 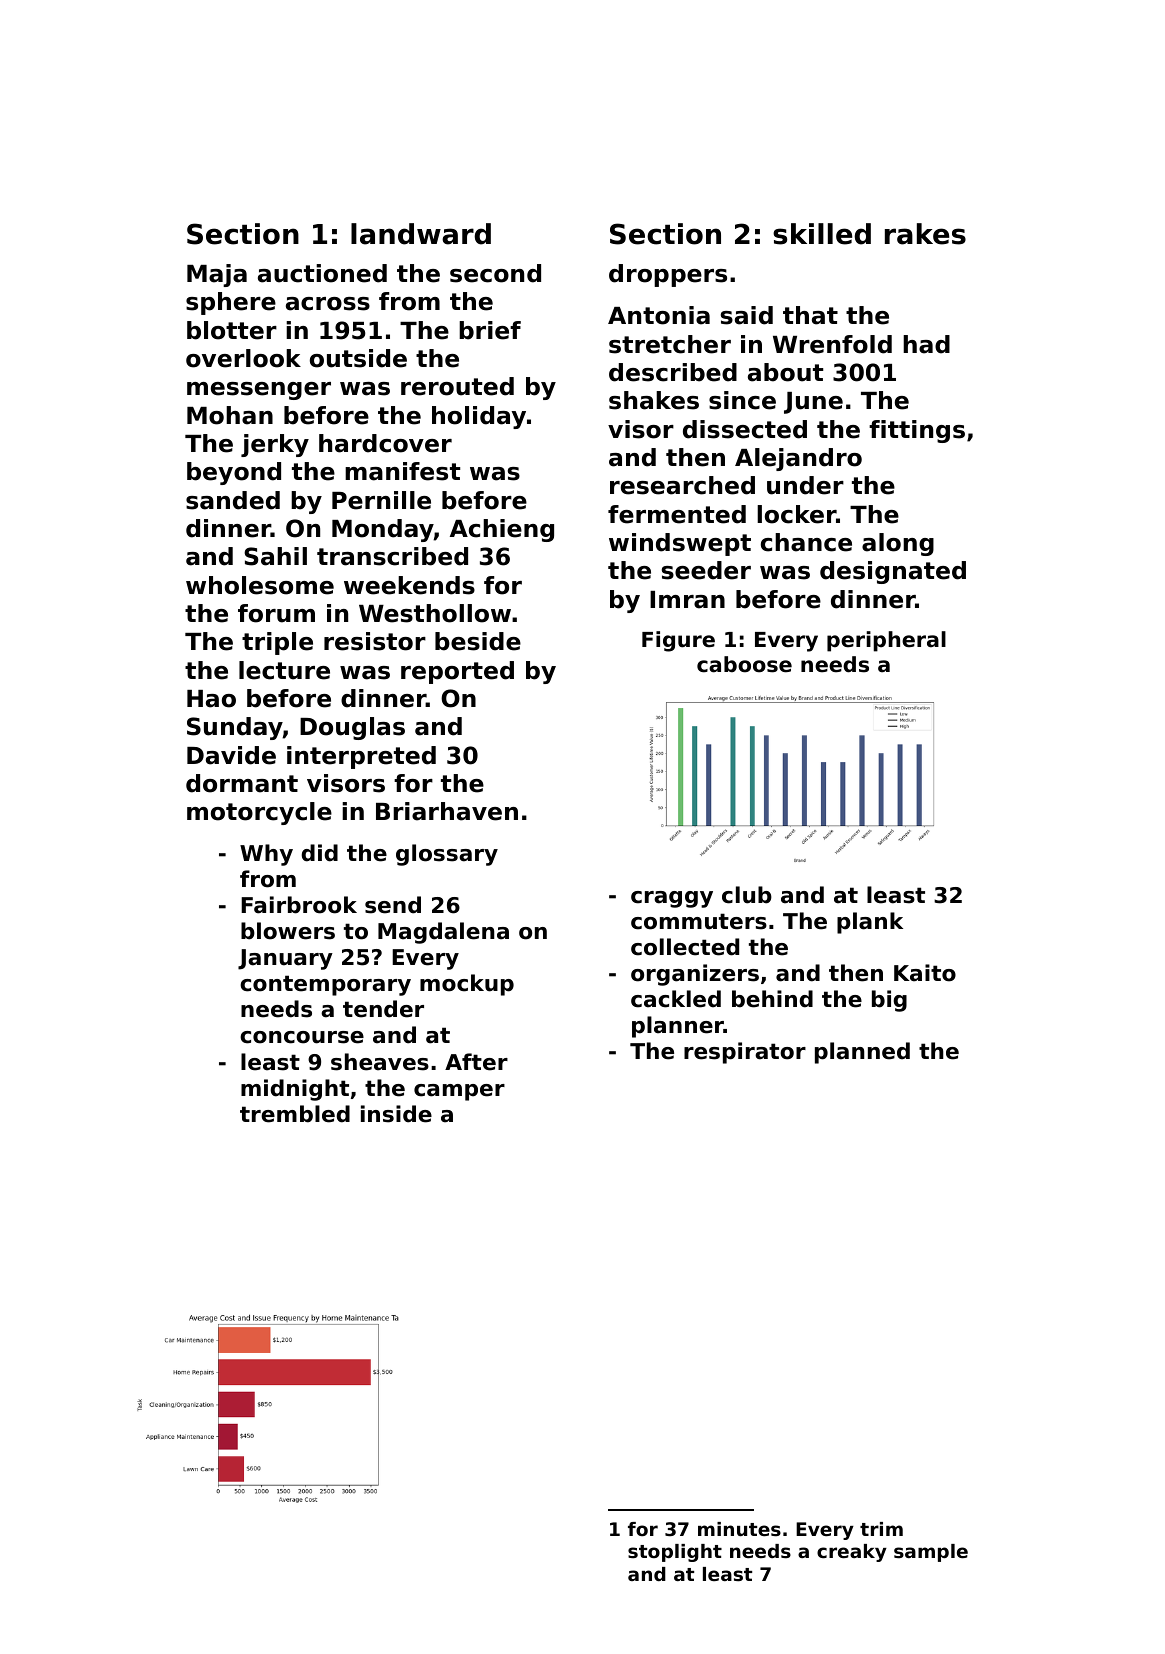 I want to click on droppers, so click(x=668, y=275).
